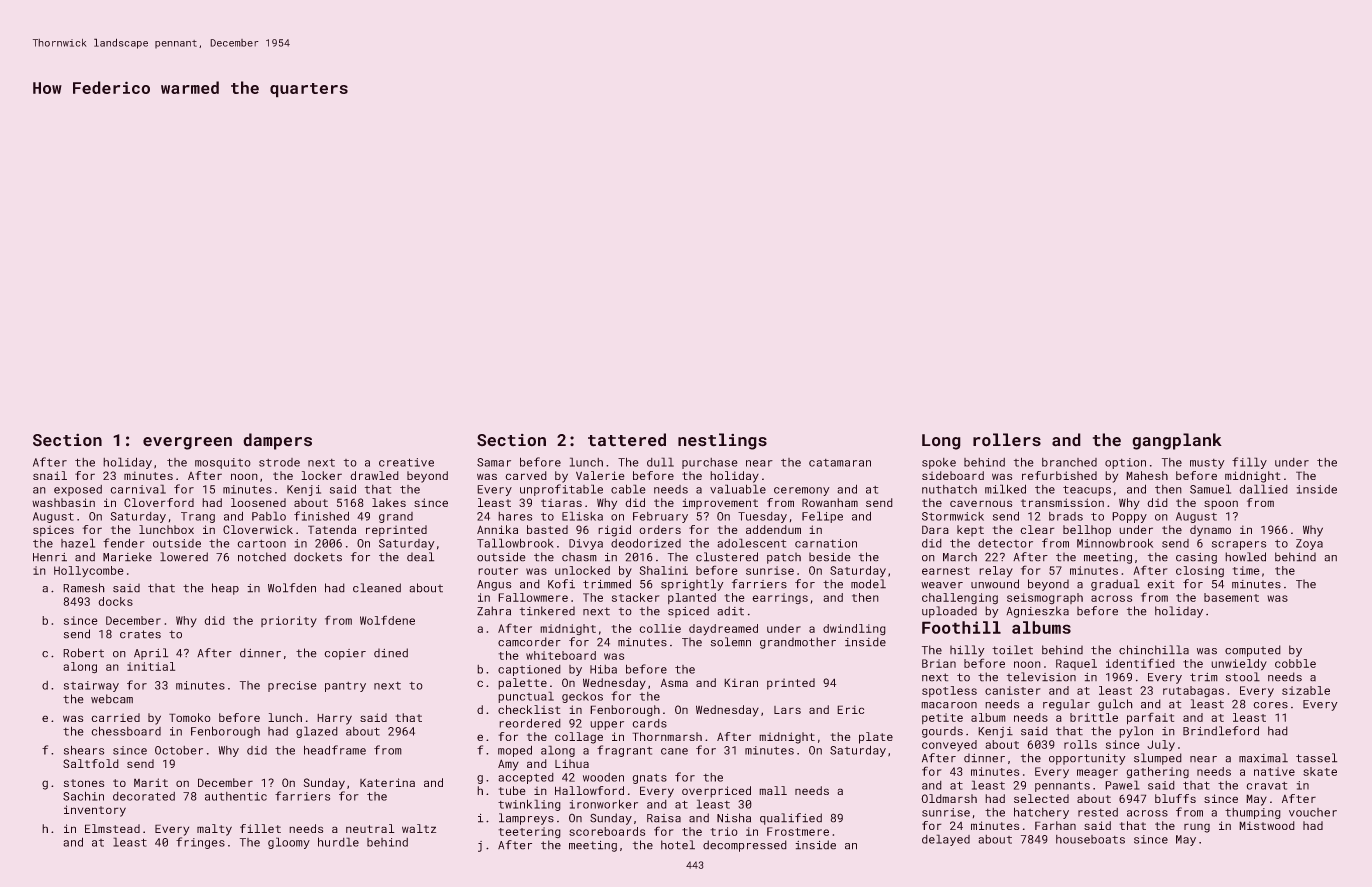 The height and width of the document is (887, 1372). I want to click on dallied, so click(1263, 489).
